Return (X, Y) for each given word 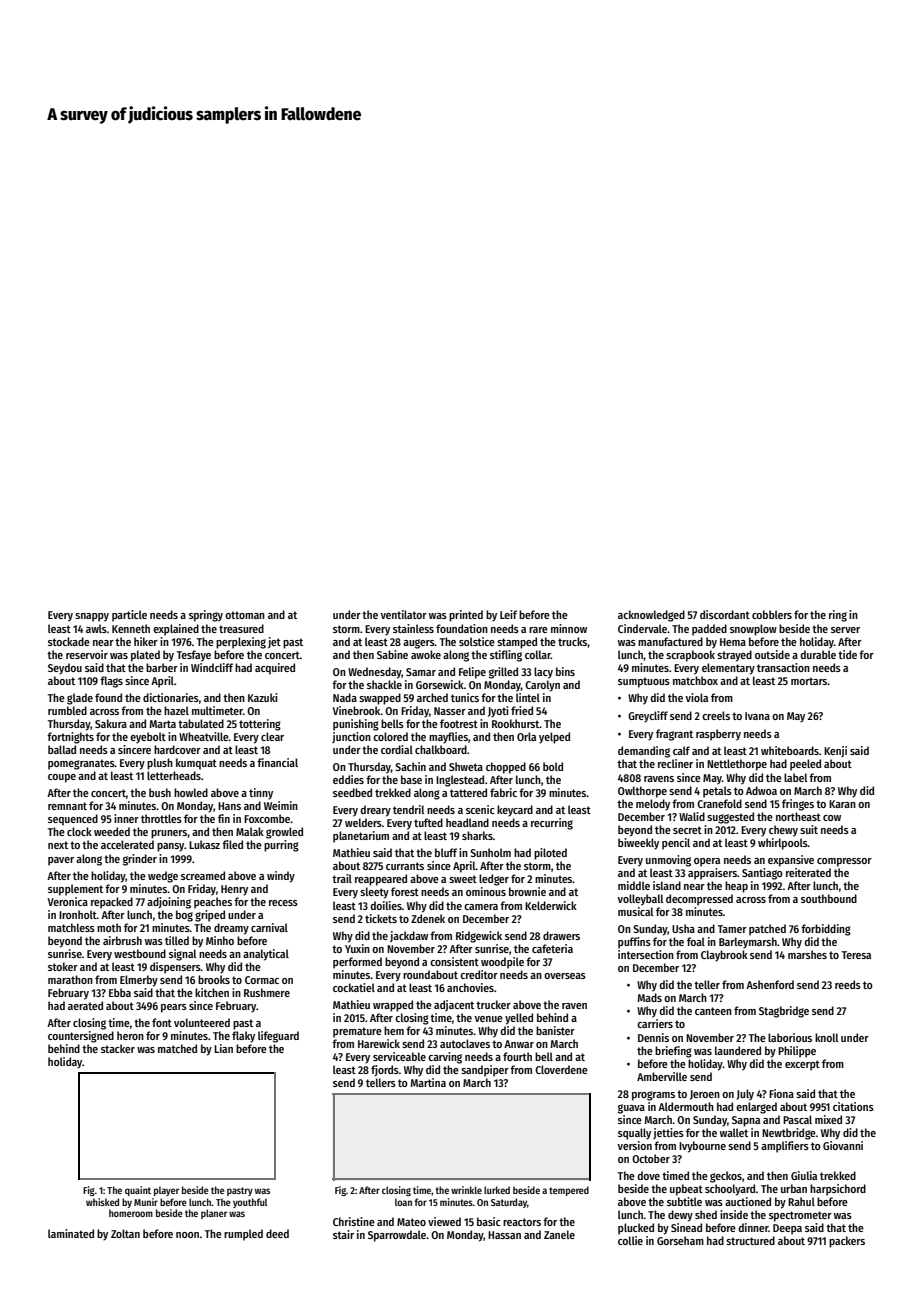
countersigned (81, 1037)
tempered (569, 1191)
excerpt (802, 1065)
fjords (385, 1070)
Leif (508, 614)
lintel (528, 697)
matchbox (695, 680)
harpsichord (838, 1190)
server (845, 630)
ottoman (245, 615)
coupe (62, 778)
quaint (138, 1191)
